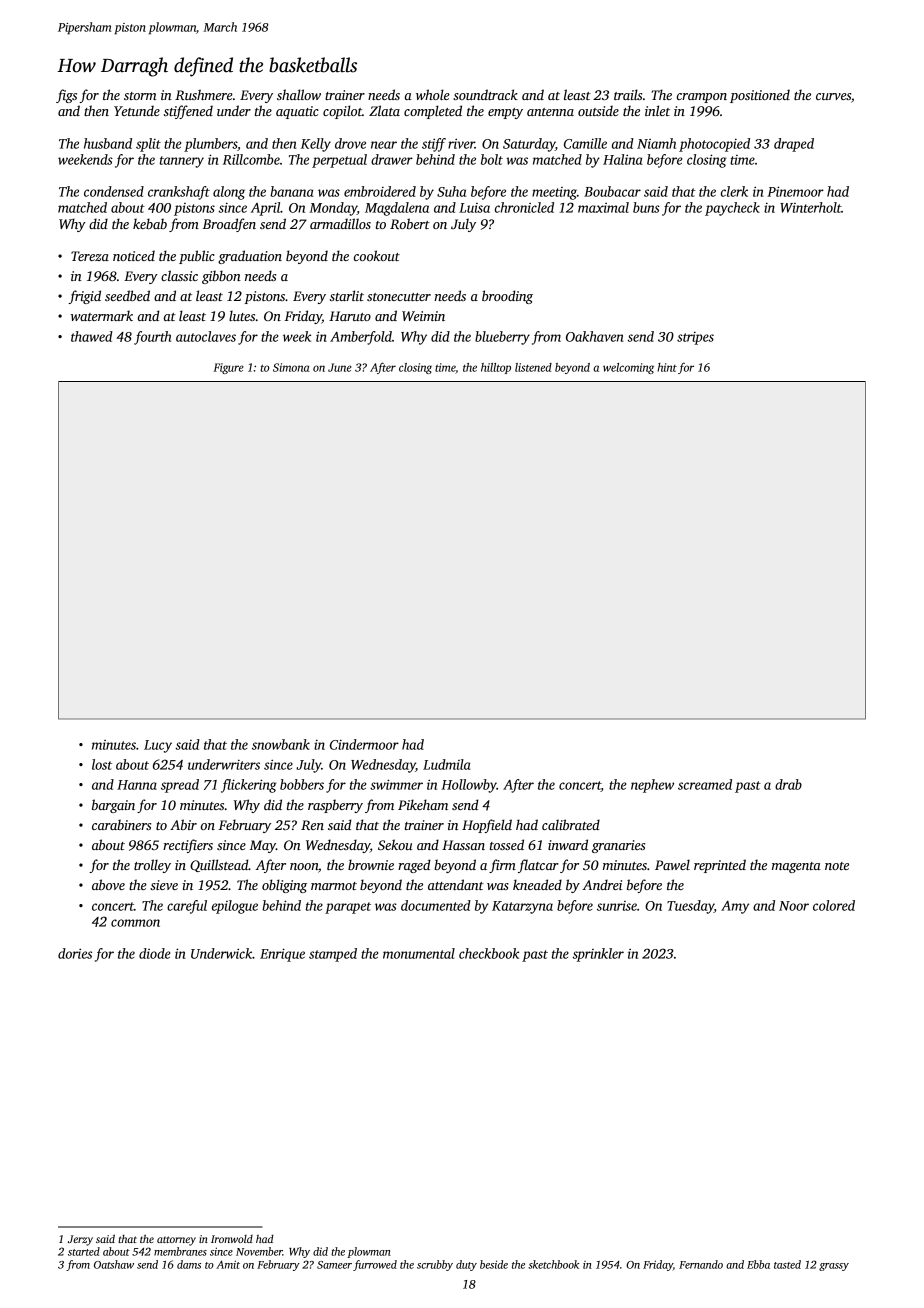  I want to click on sprinkler, so click(598, 955).
